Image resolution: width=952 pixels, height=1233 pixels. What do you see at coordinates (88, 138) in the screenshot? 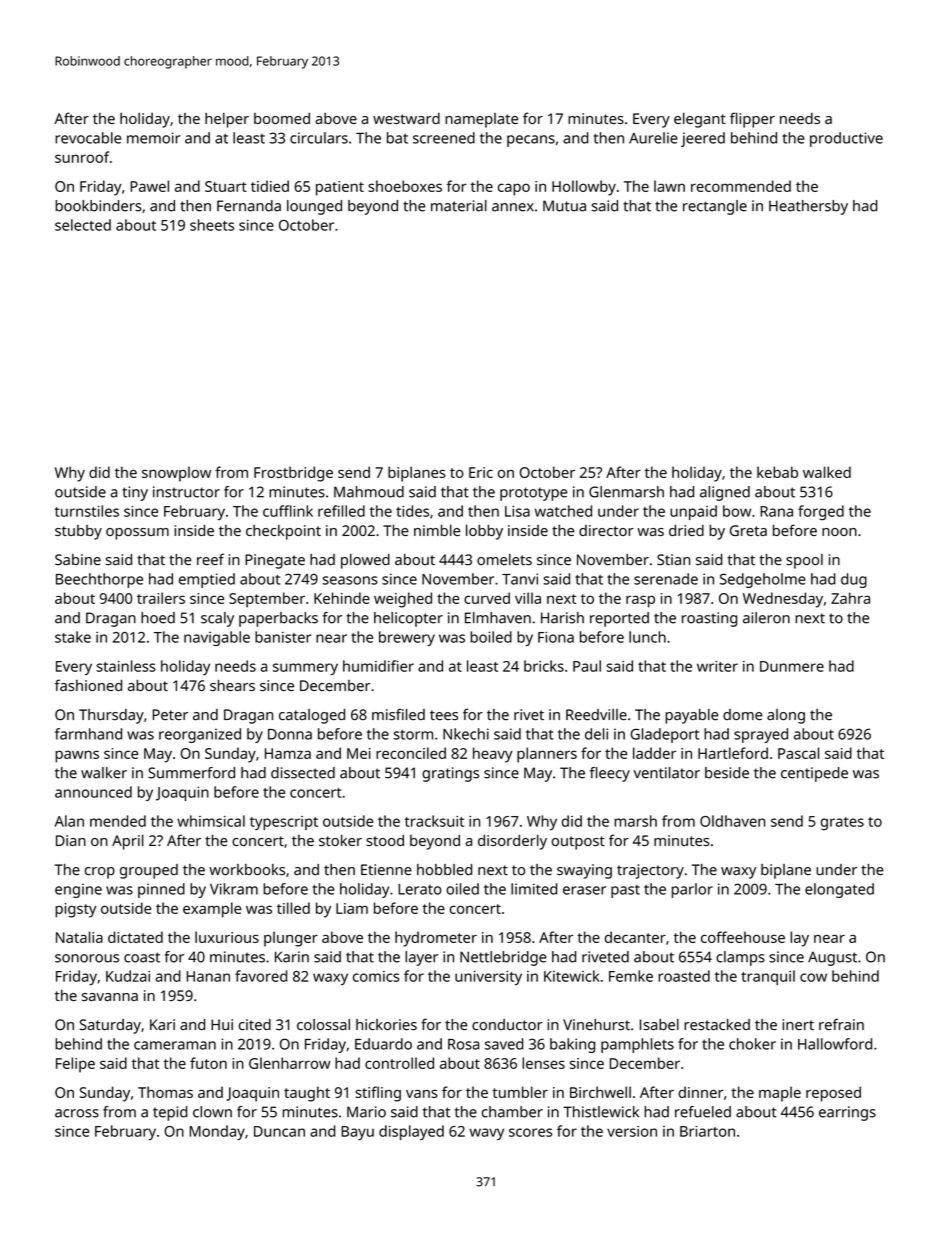
I see `revocable` at bounding box center [88, 138].
